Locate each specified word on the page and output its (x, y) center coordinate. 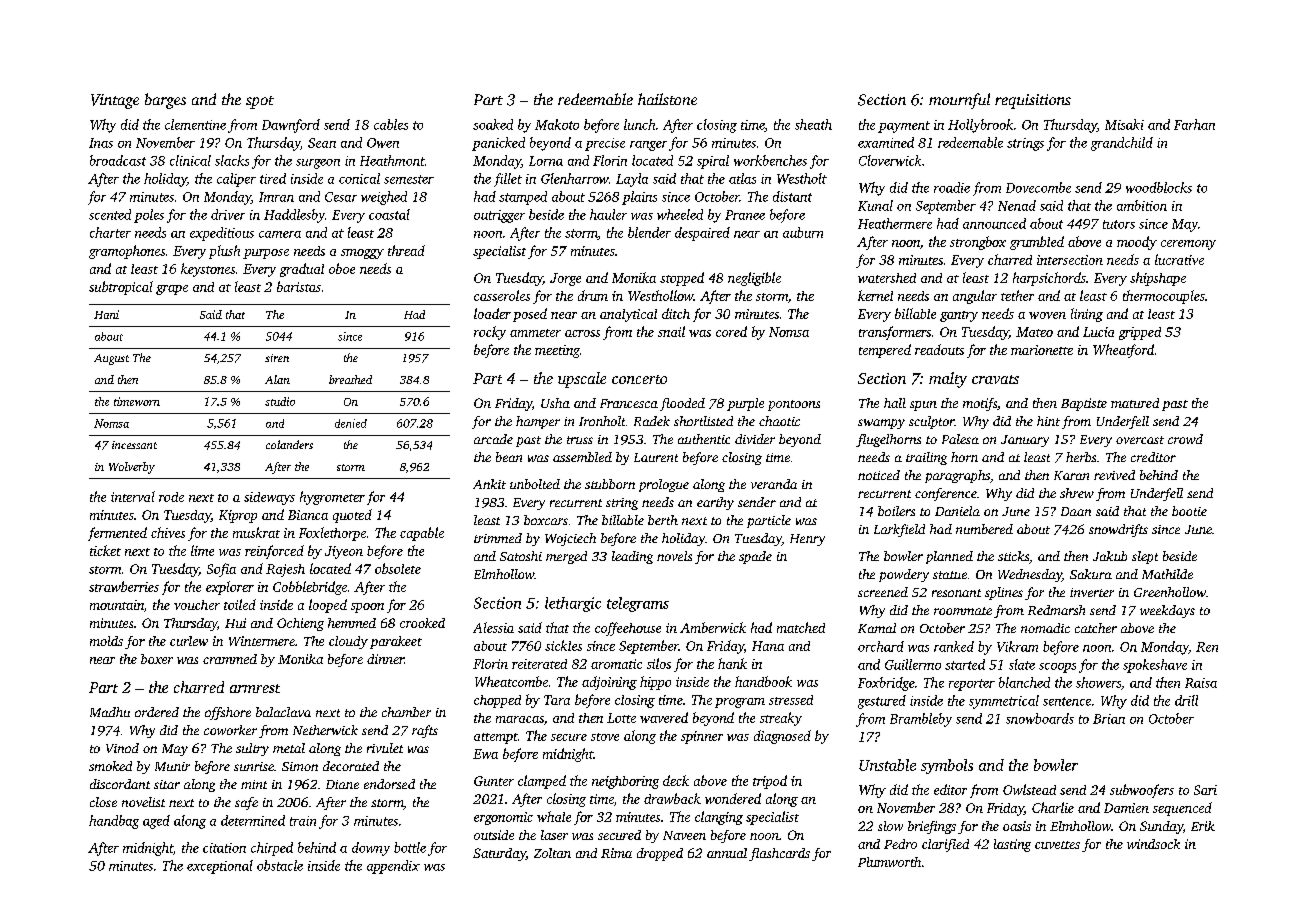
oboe (342, 268)
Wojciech (570, 539)
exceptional (220, 867)
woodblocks (1159, 187)
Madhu (110, 712)
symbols (947, 766)
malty (948, 380)
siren (277, 358)
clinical (190, 160)
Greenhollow (1170, 592)
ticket (105, 550)
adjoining (609, 683)
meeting (557, 351)
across (582, 333)
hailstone (667, 99)
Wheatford (1123, 351)
